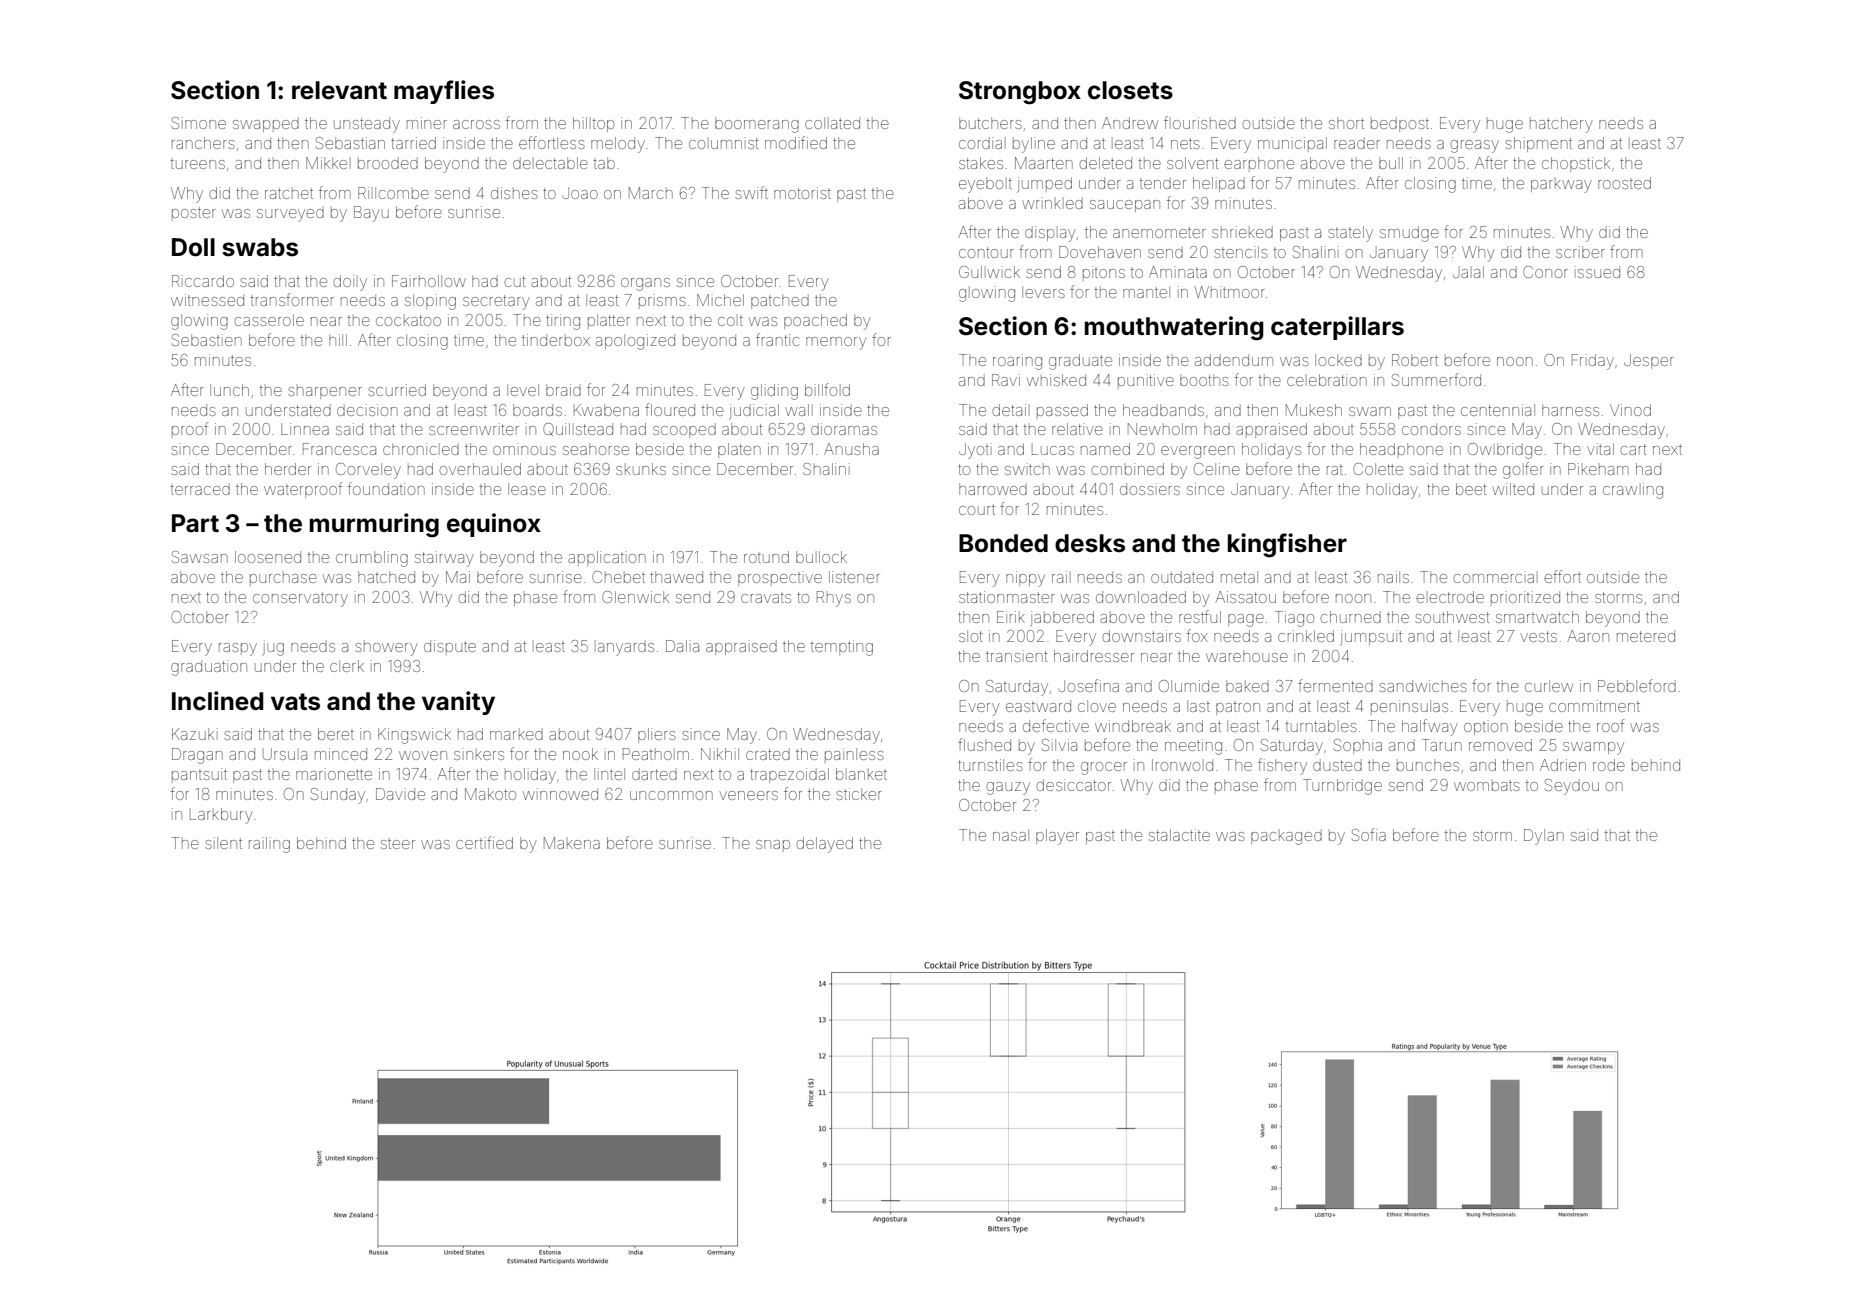 The width and height of the document is (1856, 1312). I want to click on closets, so click(1130, 90).
